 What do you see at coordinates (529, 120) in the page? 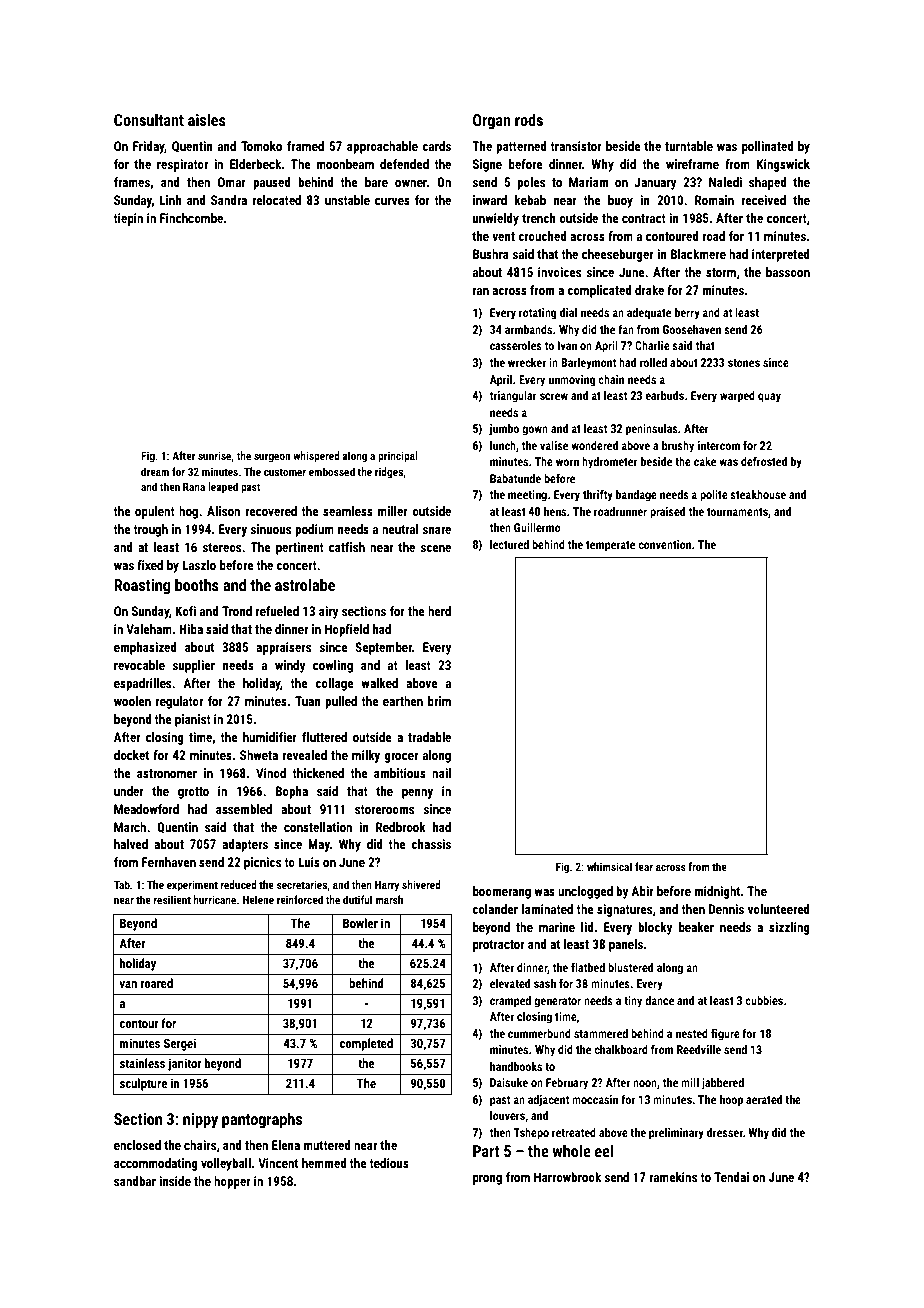
I see `rods` at bounding box center [529, 120].
